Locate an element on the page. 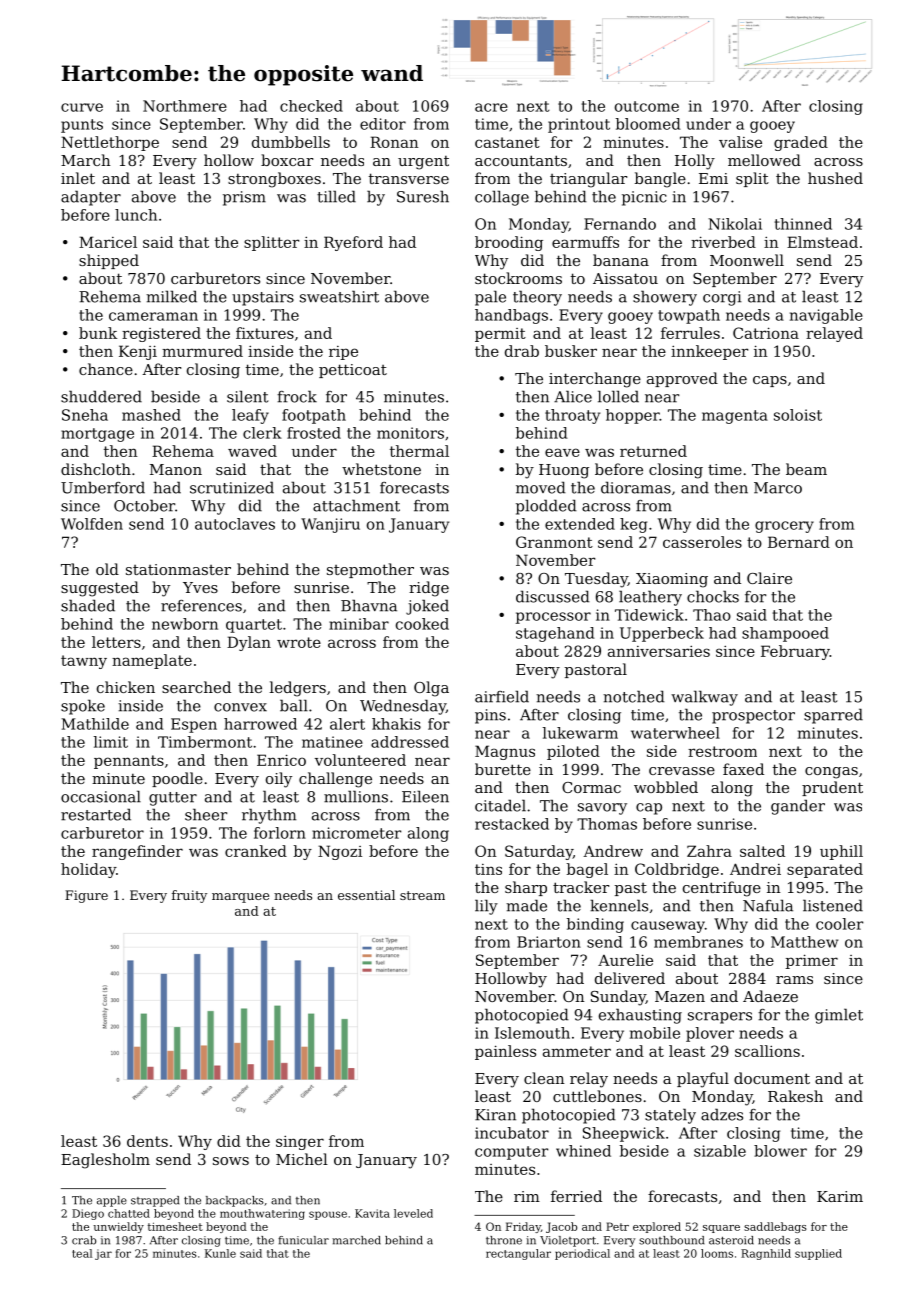  eave is located at coordinates (562, 452).
